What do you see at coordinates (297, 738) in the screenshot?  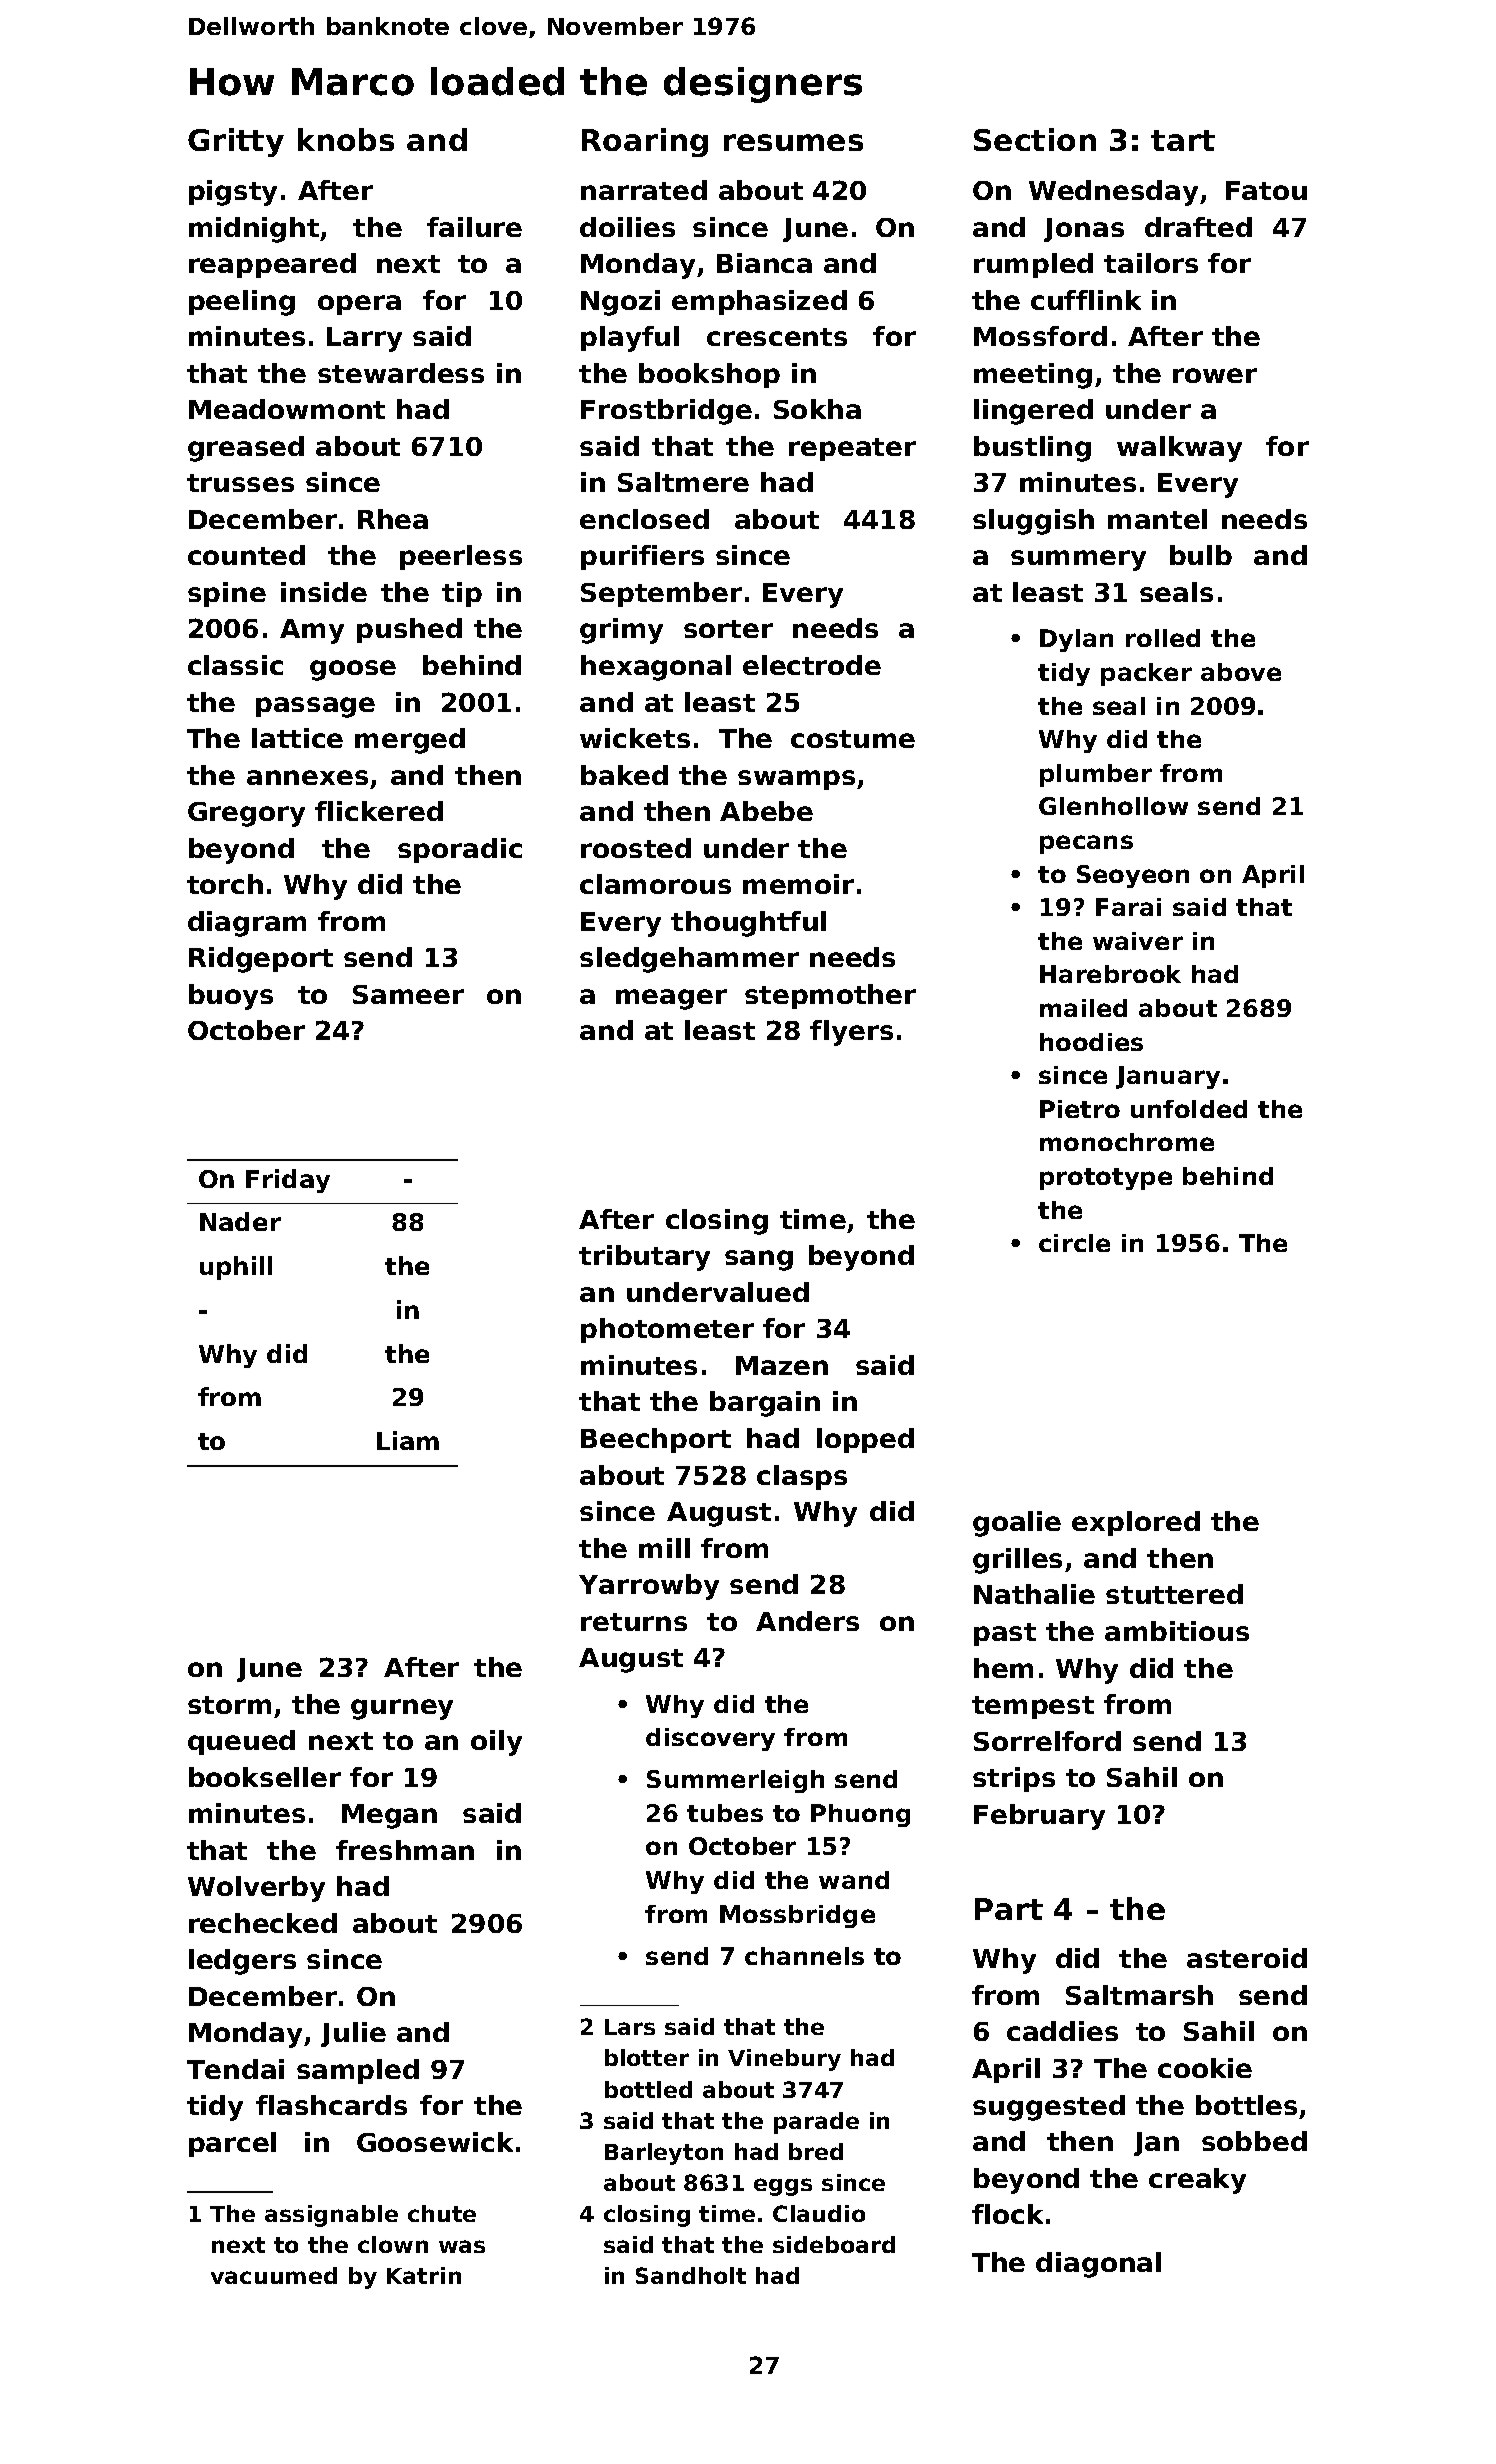 I see `lattice` at bounding box center [297, 738].
